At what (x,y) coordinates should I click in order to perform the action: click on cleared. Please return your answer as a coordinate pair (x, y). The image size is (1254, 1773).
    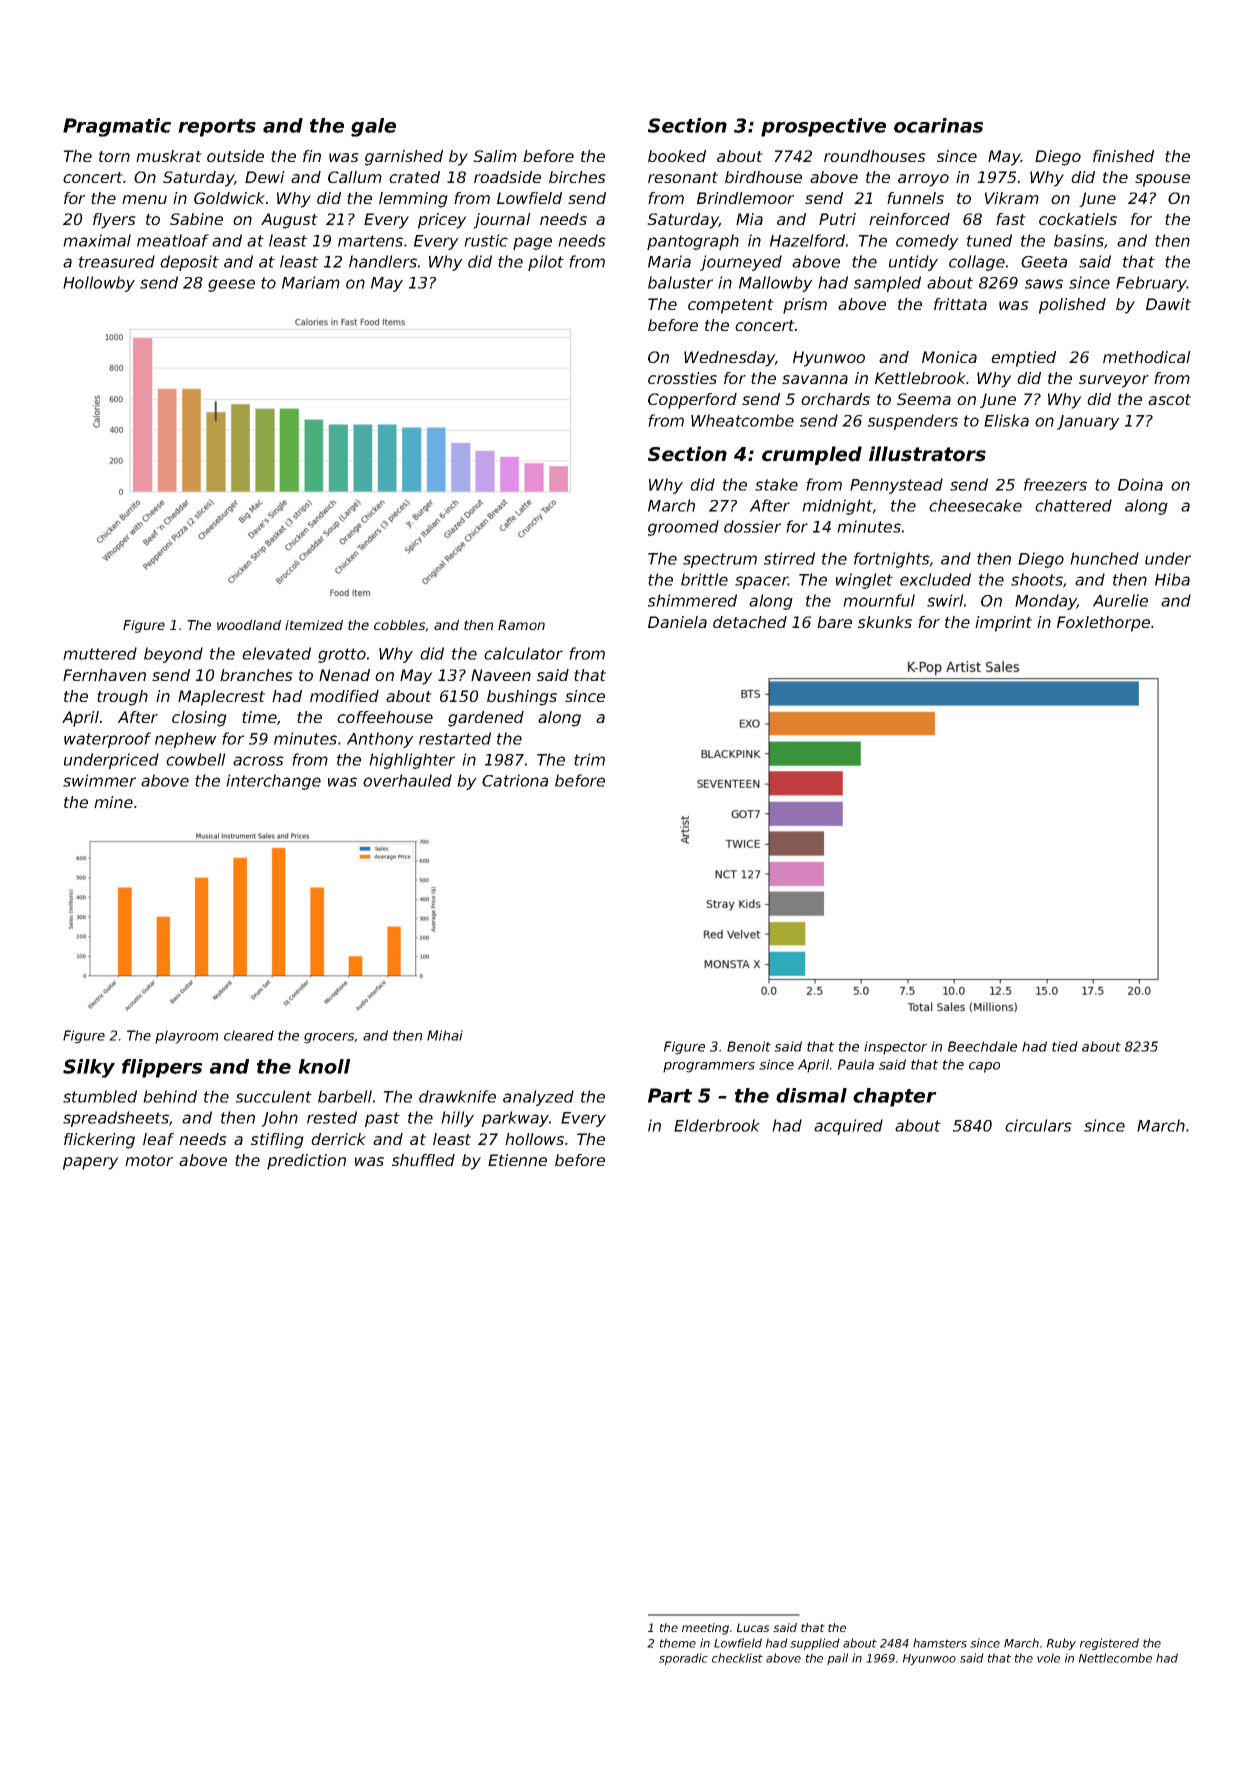
    Looking at the image, I should click on (249, 1035).
